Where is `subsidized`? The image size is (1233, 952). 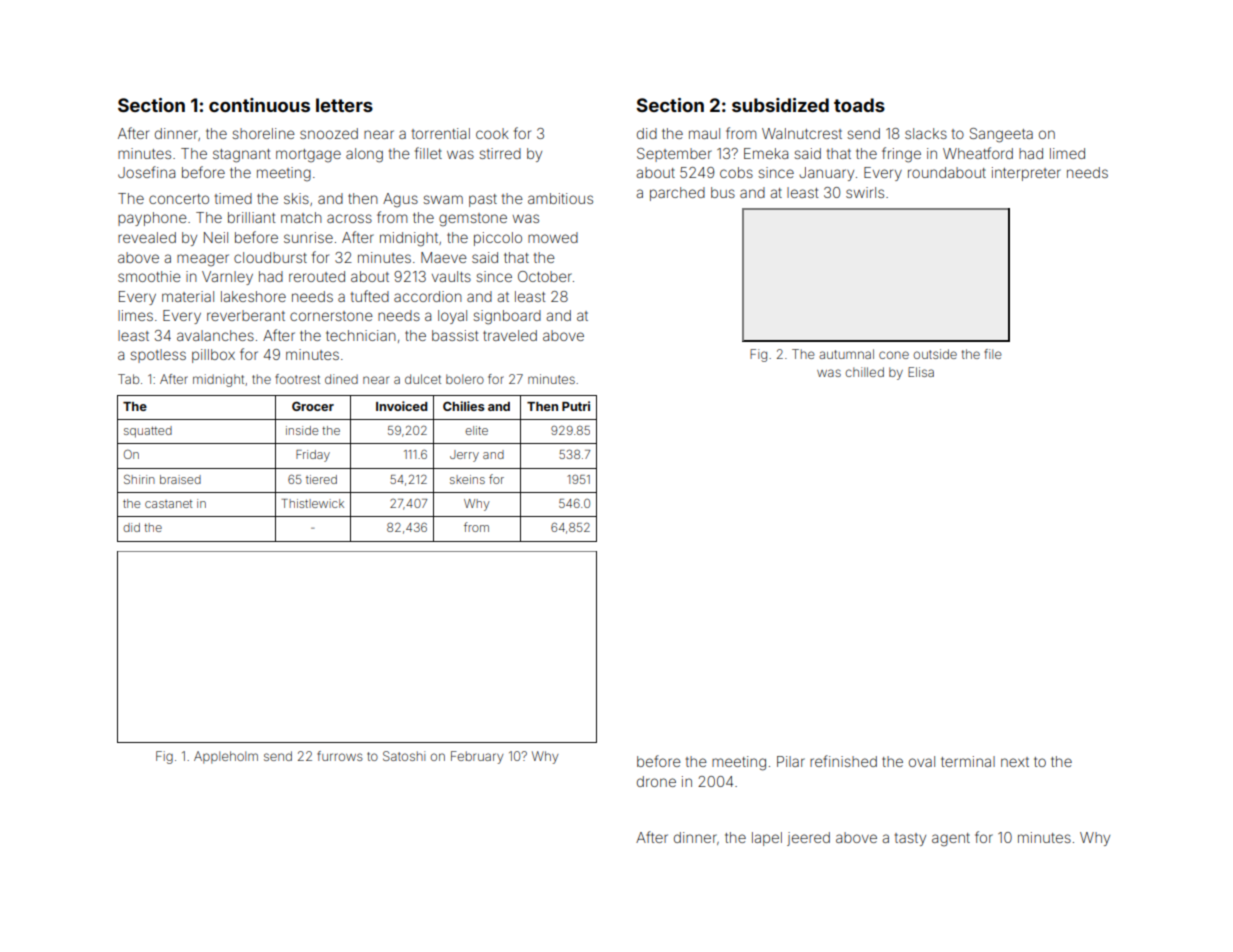
subsidized is located at coordinates (780, 105).
